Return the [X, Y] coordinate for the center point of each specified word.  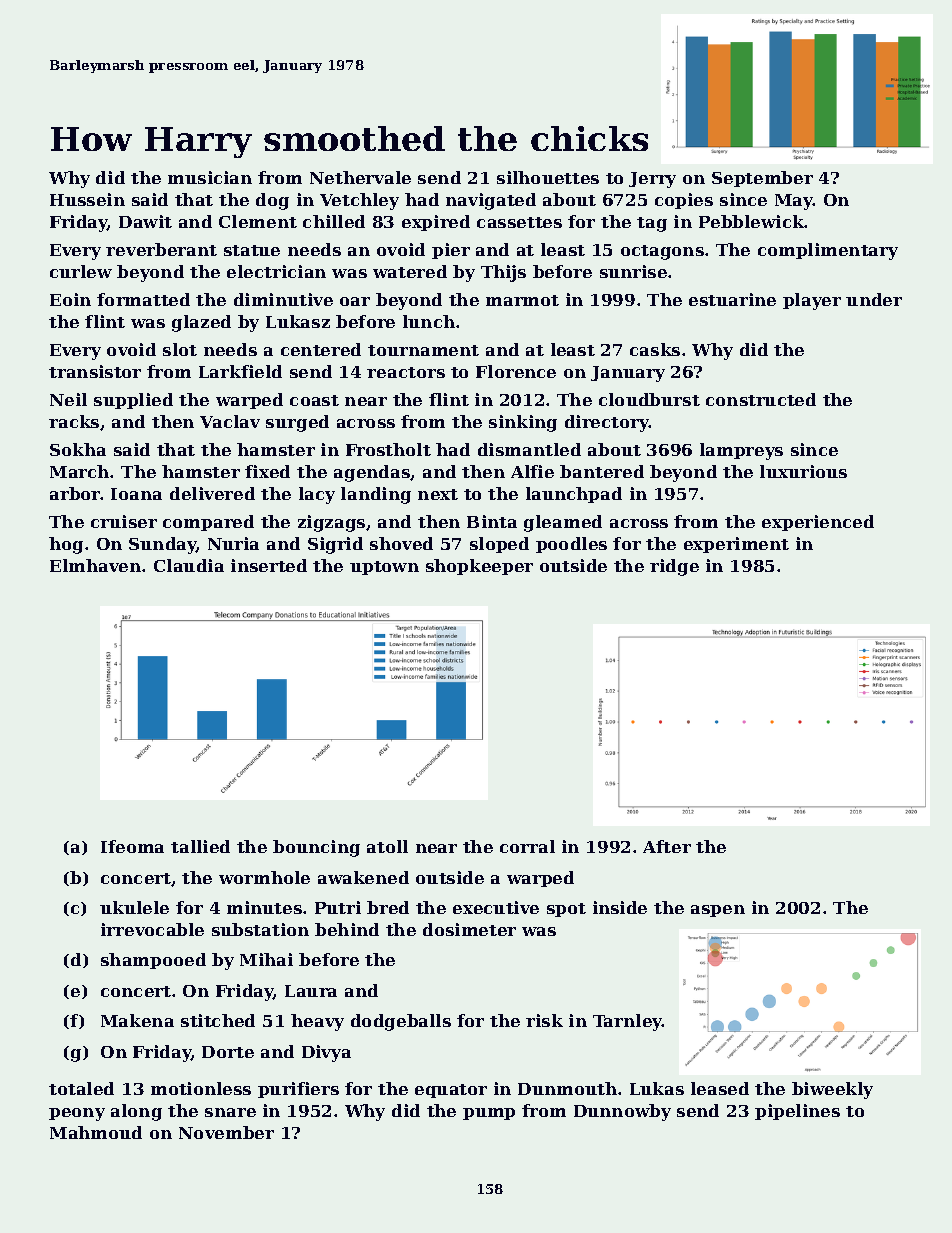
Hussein [87, 199]
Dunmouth [567, 1088]
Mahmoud [96, 1132]
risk [544, 1020]
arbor [75, 493]
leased [720, 1088]
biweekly [832, 1090]
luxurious [803, 471]
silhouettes [548, 177]
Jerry [652, 180]
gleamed [563, 523]
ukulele [134, 907]
